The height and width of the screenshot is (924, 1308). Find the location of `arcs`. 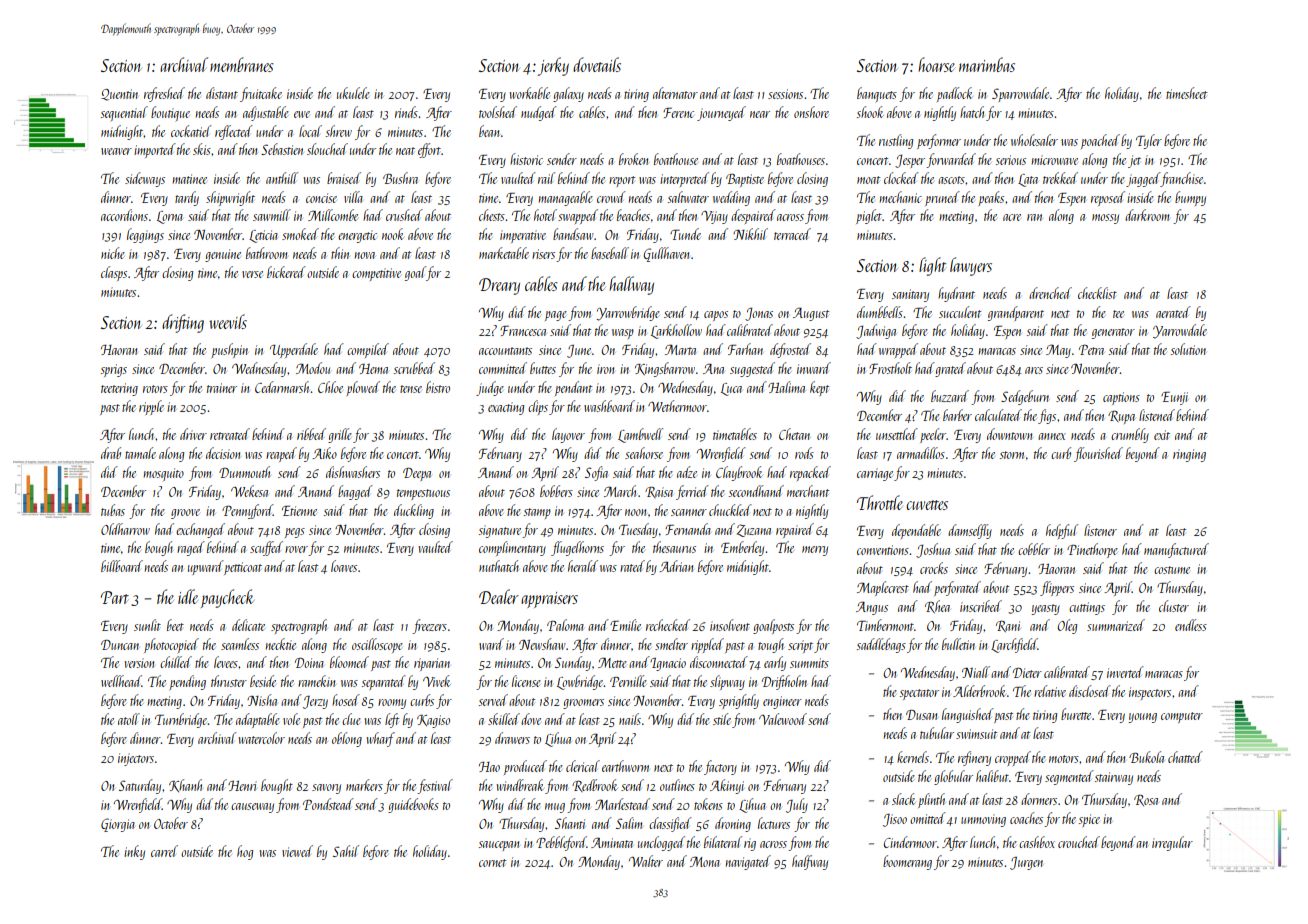

arcs is located at coordinates (1034, 370).
